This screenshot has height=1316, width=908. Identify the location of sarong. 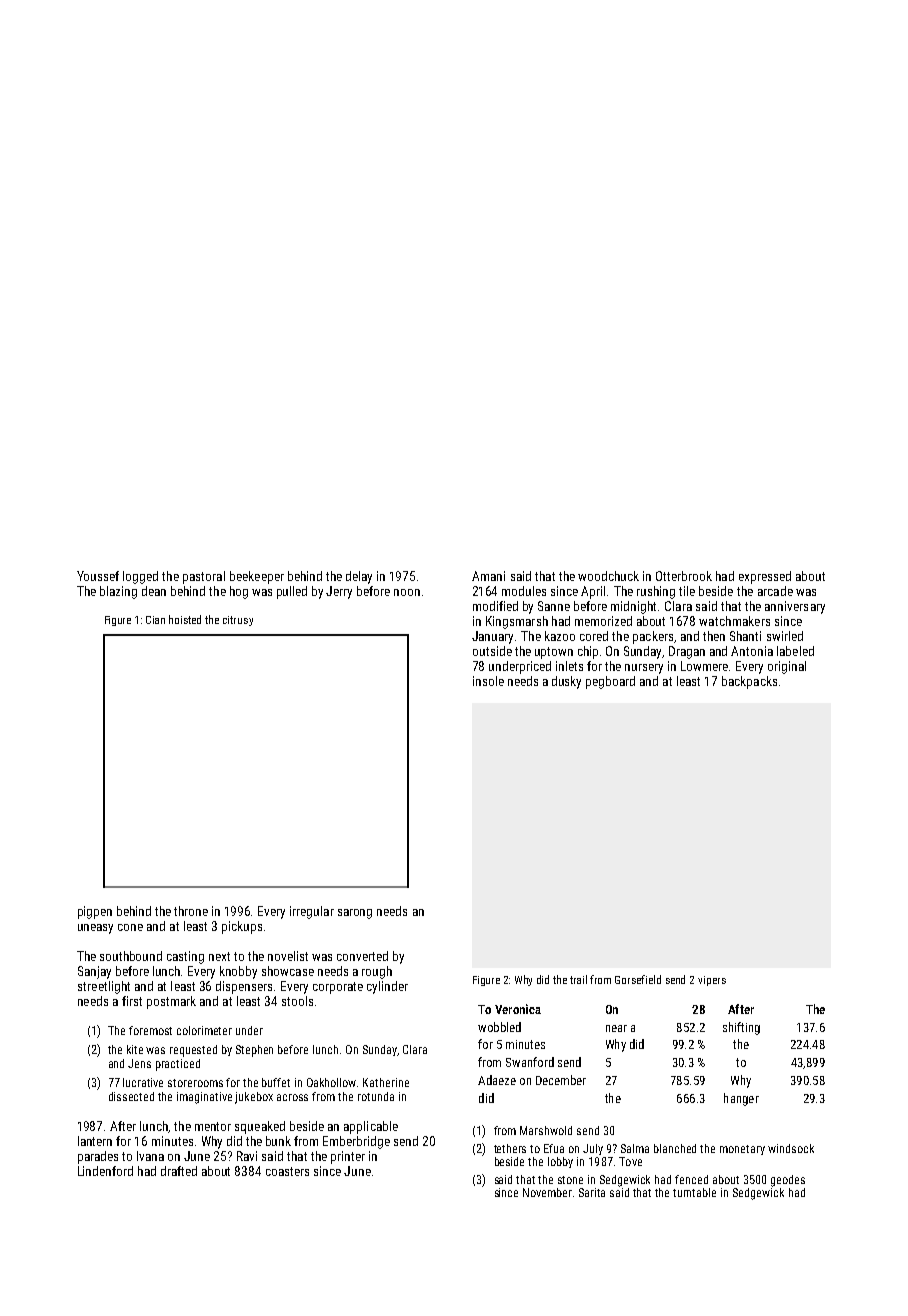
(355, 914).
